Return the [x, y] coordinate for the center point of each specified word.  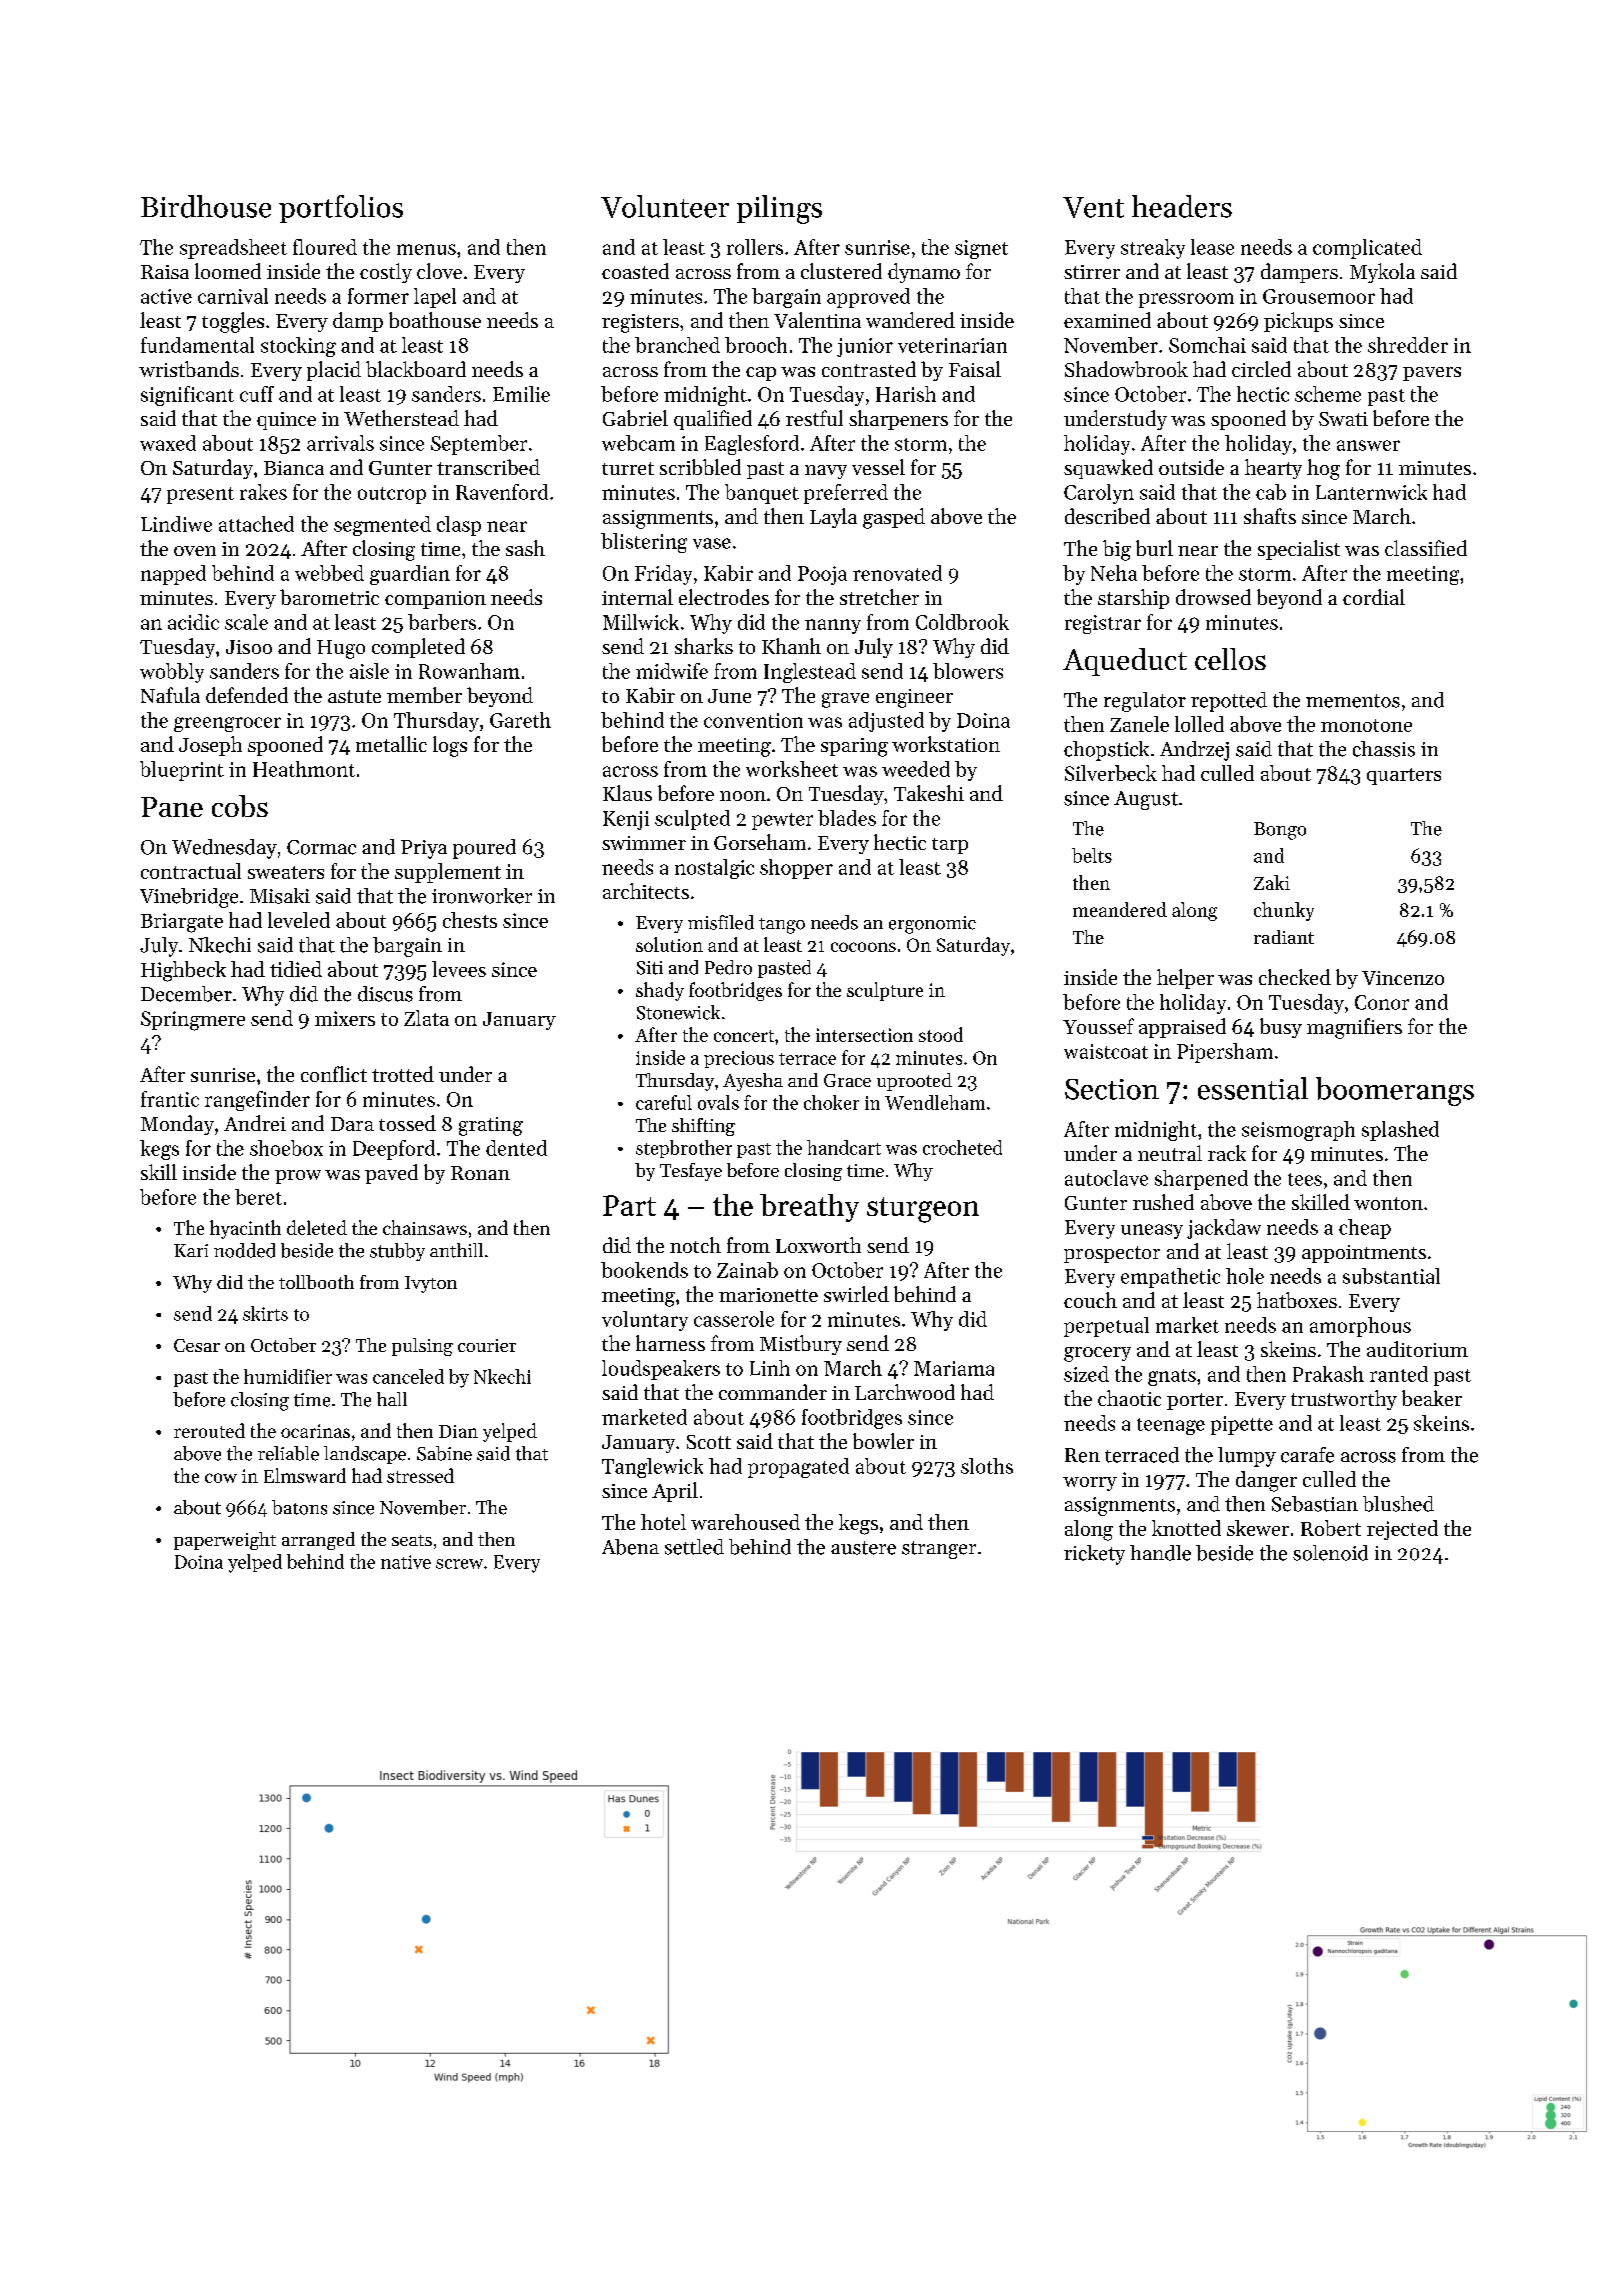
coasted [635, 271]
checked [1295, 977]
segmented [382, 526]
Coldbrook [962, 622]
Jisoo [249, 647]
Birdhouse [206, 206]
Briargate [182, 923]
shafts [1270, 516]
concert [744, 1036]
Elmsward [305, 1475]
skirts [265, 1313]
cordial [1374, 597]
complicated [1367, 249]
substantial [1391, 1276]
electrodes [724, 597]
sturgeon [923, 1210]
